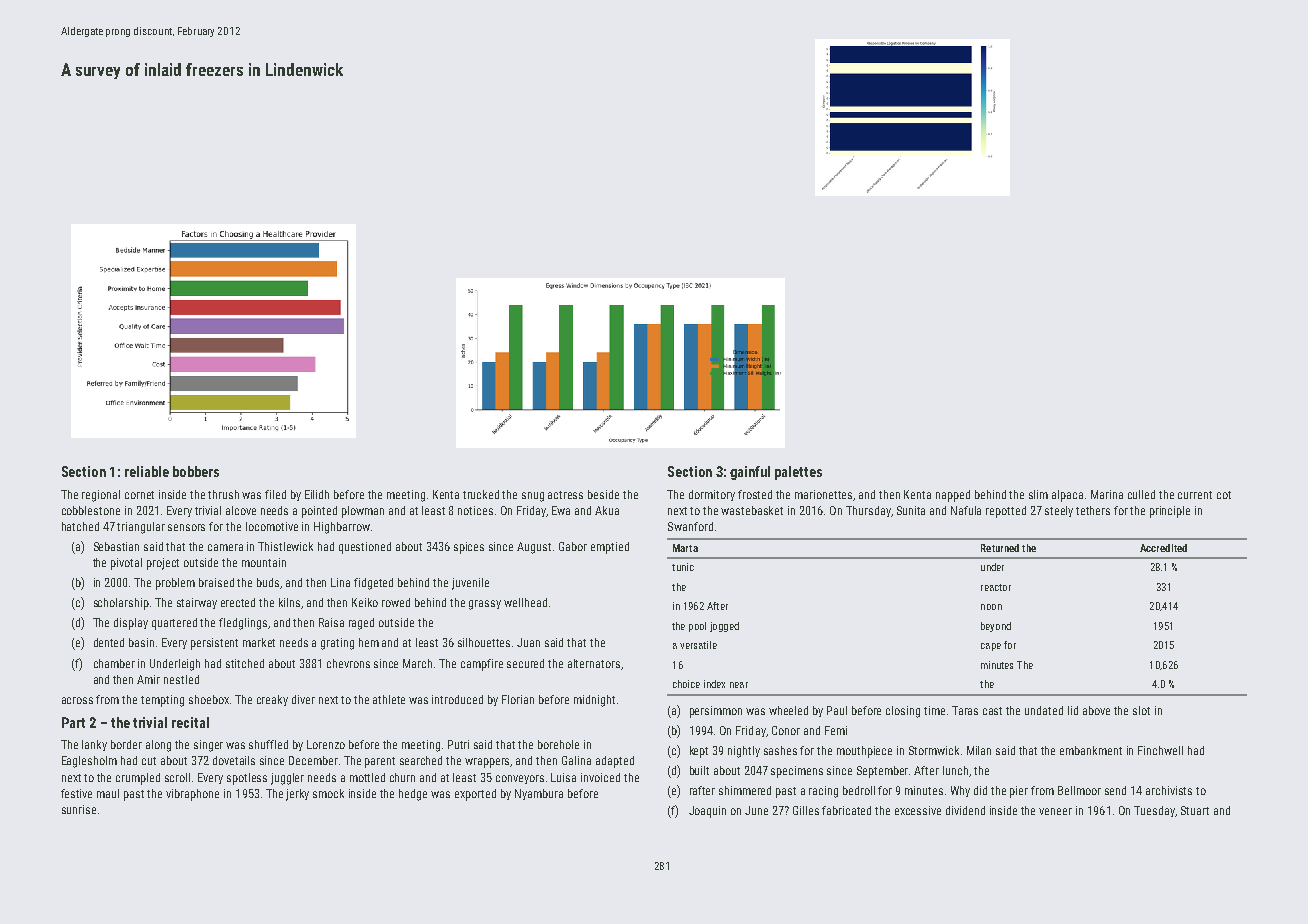  Describe the element at coordinates (685, 548) in the document. I see `Marta` at that location.
